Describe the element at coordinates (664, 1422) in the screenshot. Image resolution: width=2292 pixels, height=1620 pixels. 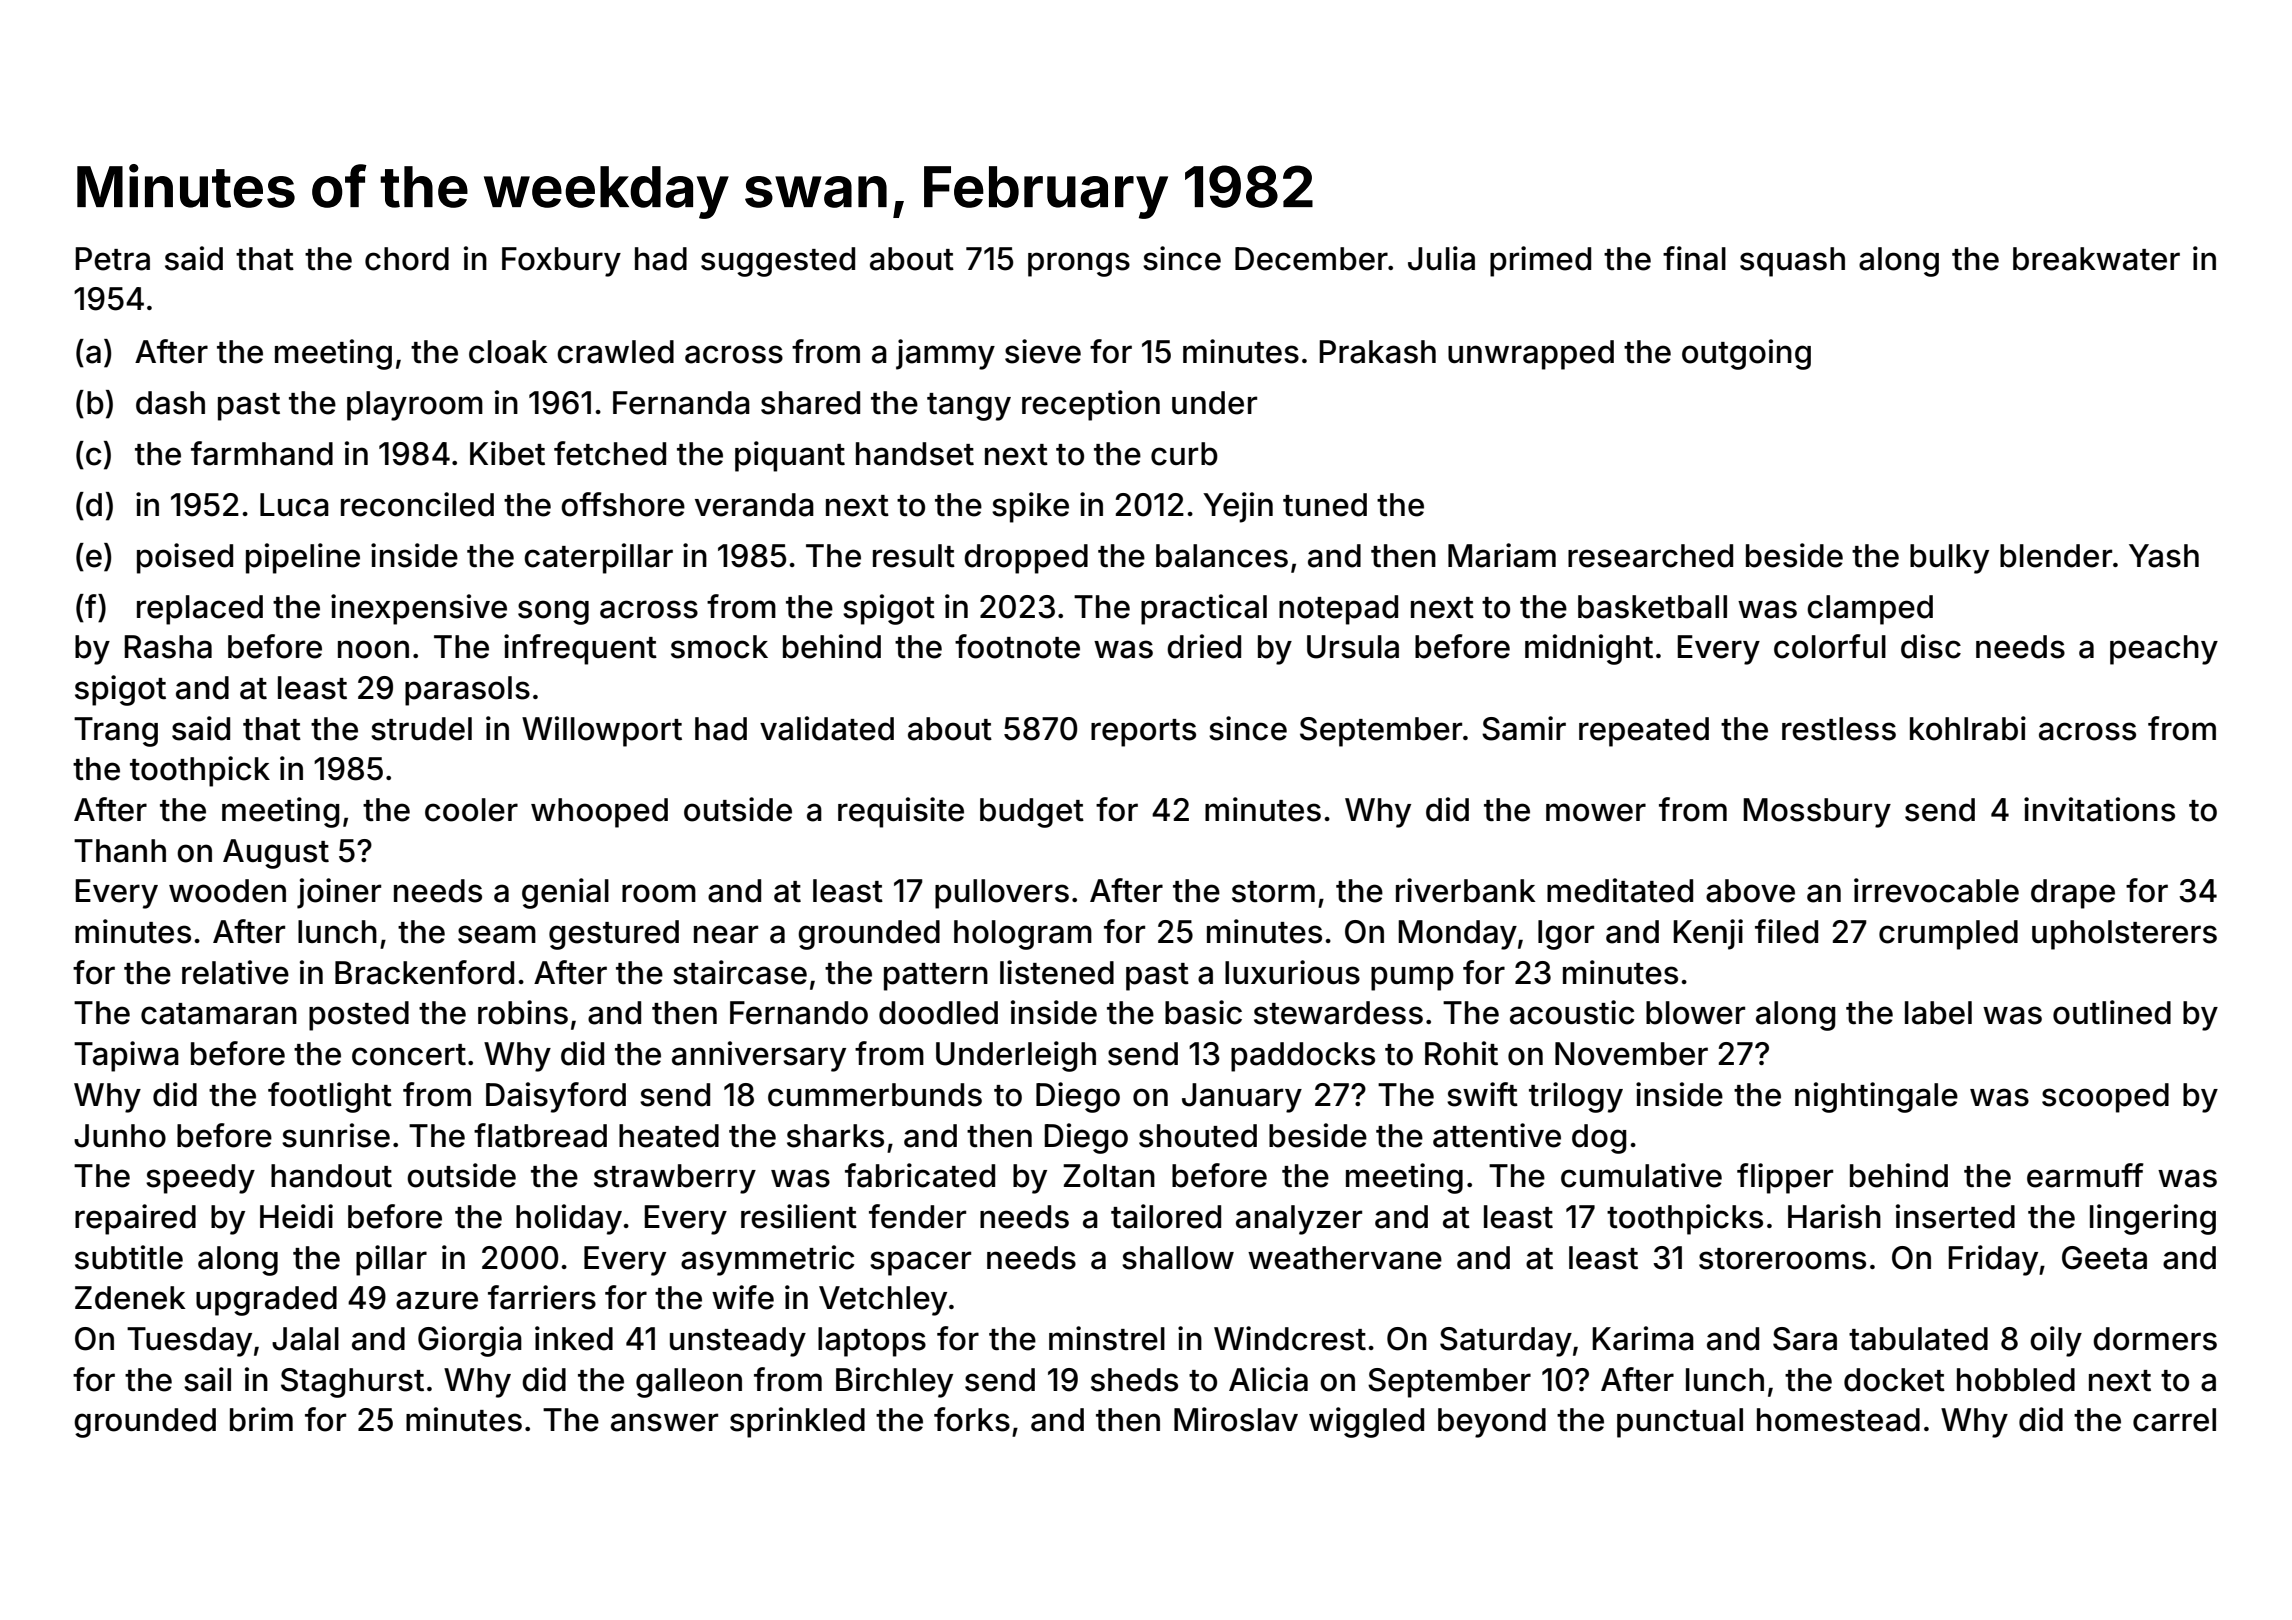
I see `answer` at that location.
